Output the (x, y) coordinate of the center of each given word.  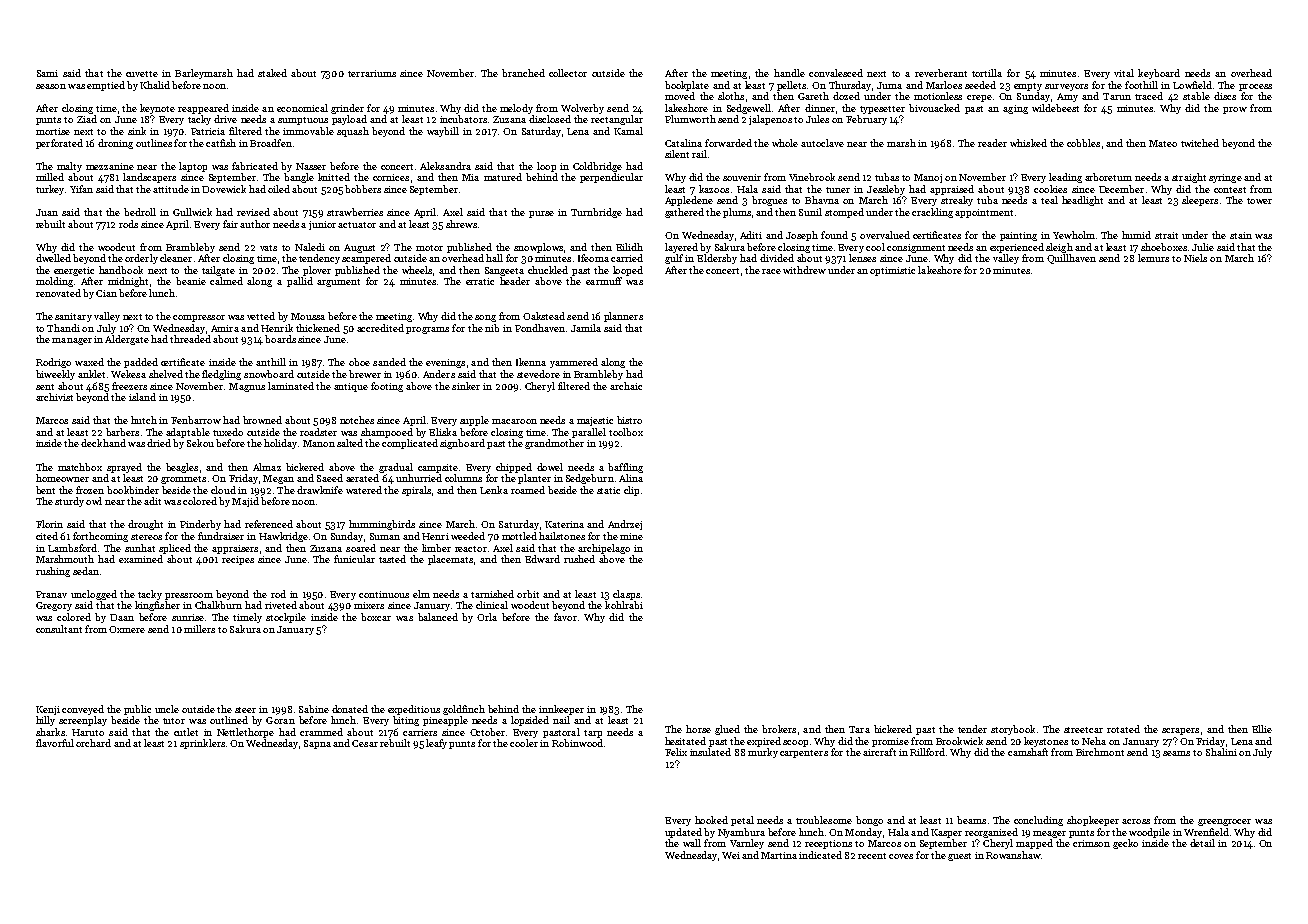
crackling (932, 213)
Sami (47, 73)
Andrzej (625, 525)
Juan (47, 212)
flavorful (55, 743)
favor (565, 617)
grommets (183, 480)
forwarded (728, 143)
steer (245, 710)
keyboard (1159, 74)
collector (568, 73)
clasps (626, 595)
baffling (625, 468)
